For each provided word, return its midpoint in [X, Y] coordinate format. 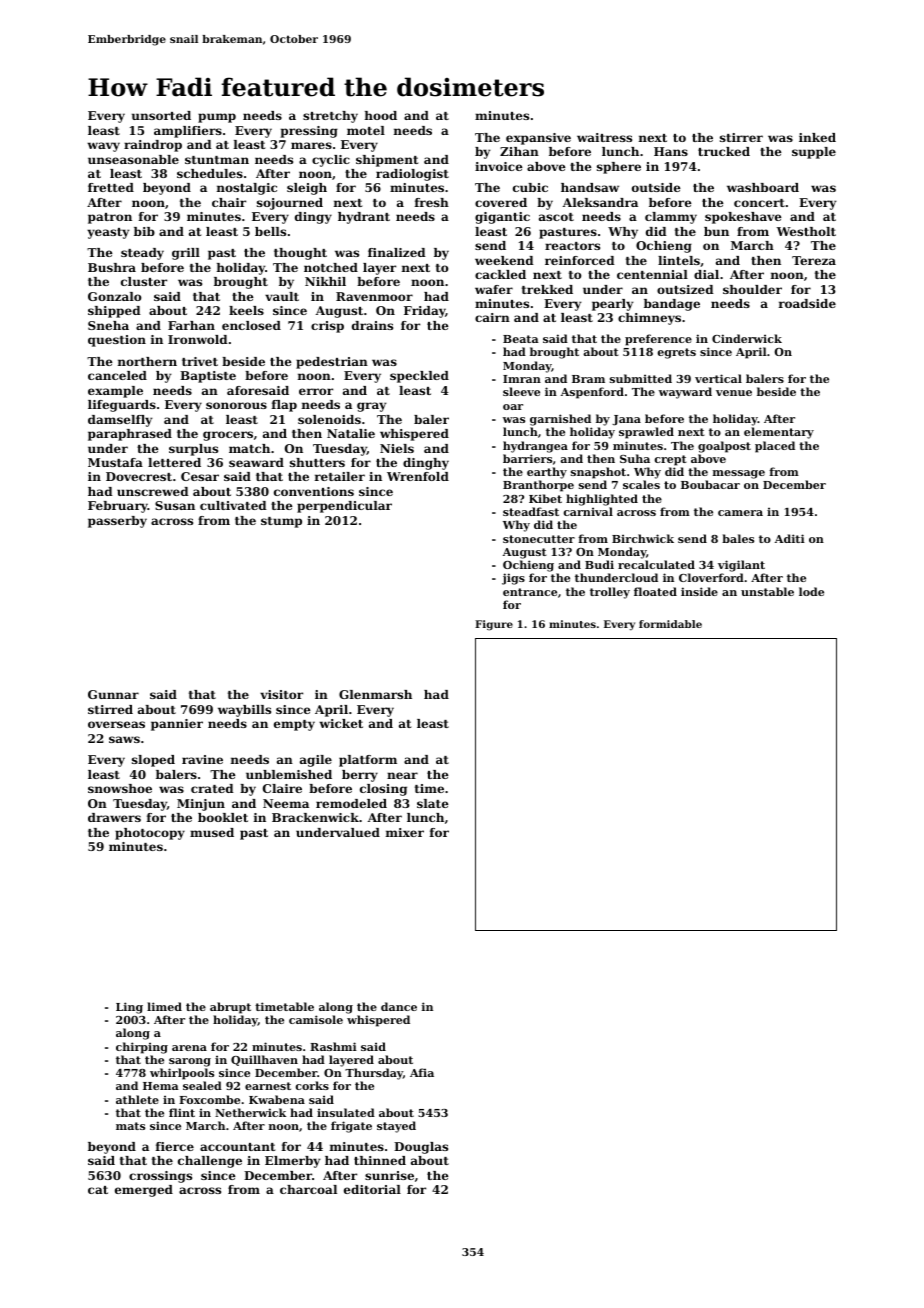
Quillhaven [264, 1060]
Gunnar [113, 694]
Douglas [421, 1148]
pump [217, 118]
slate [432, 803]
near [402, 775]
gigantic [502, 218]
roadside [807, 303]
